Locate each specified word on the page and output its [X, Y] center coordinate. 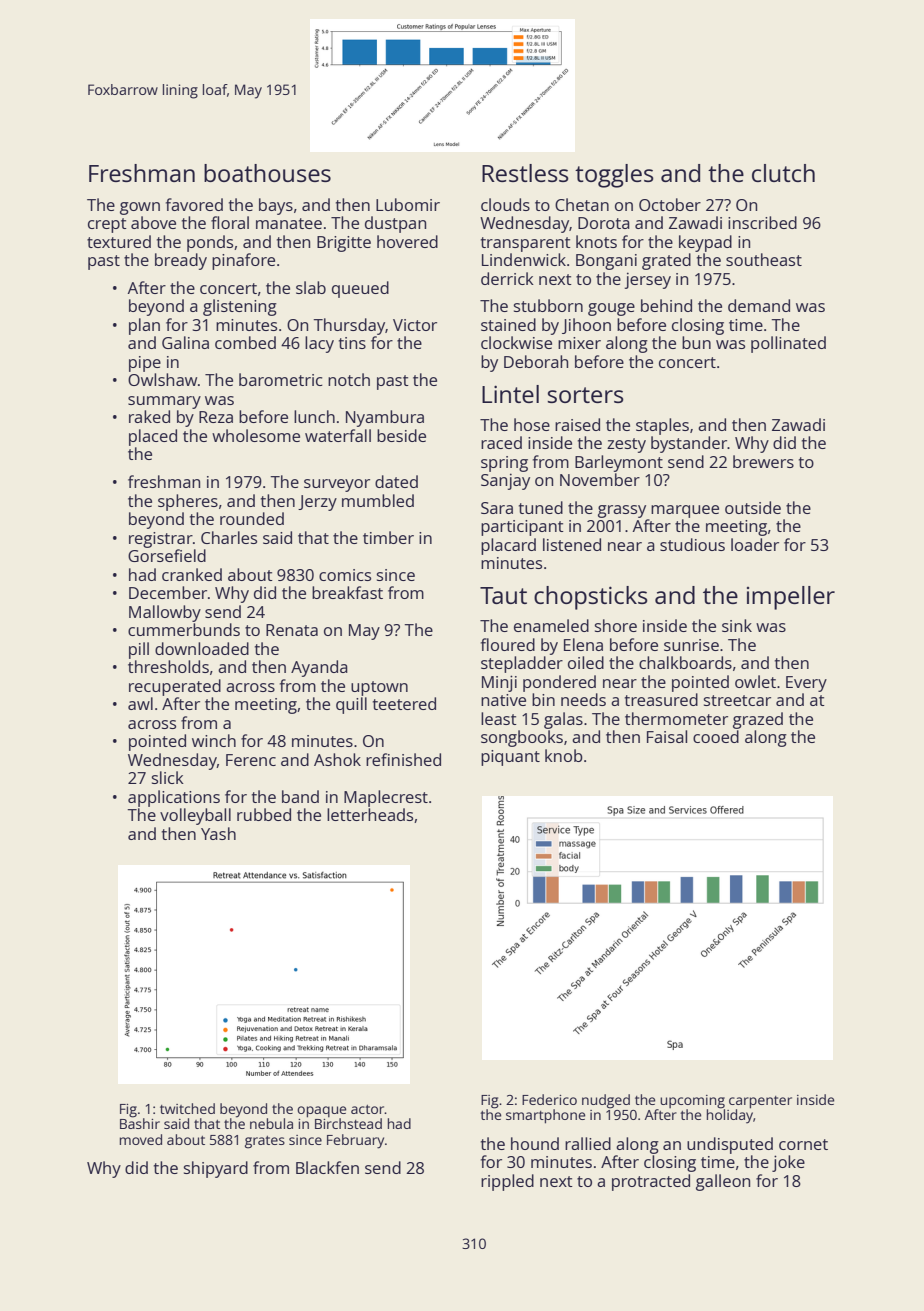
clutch [783, 173]
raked [149, 416]
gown [140, 208]
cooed [716, 736]
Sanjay [505, 481]
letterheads [370, 814]
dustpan [395, 224]
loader [755, 544]
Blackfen [327, 1167]
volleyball [195, 816]
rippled [507, 1182]
